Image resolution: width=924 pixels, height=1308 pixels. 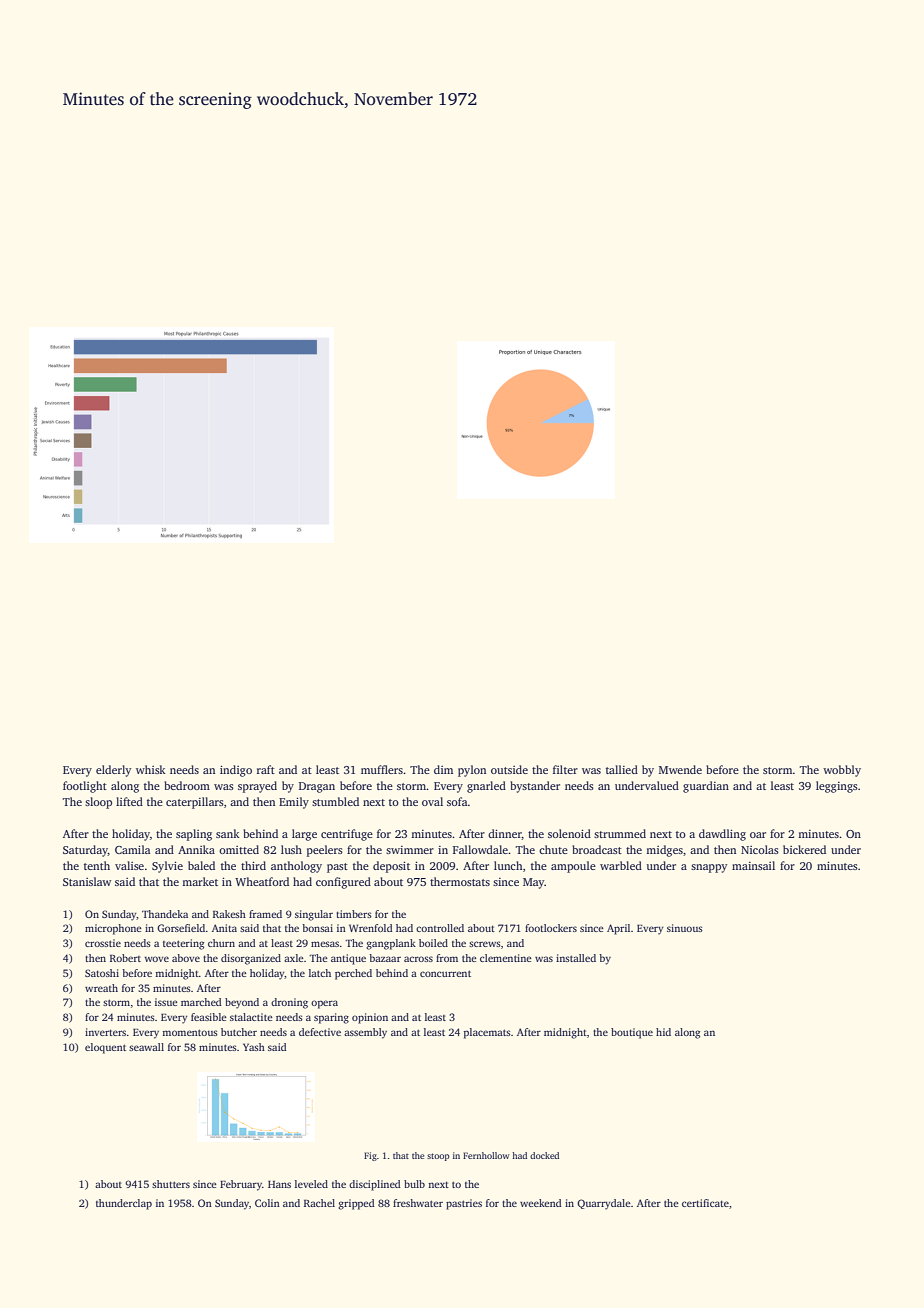 What do you see at coordinates (133, 849) in the screenshot?
I see `Camila` at bounding box center [133, 849].
